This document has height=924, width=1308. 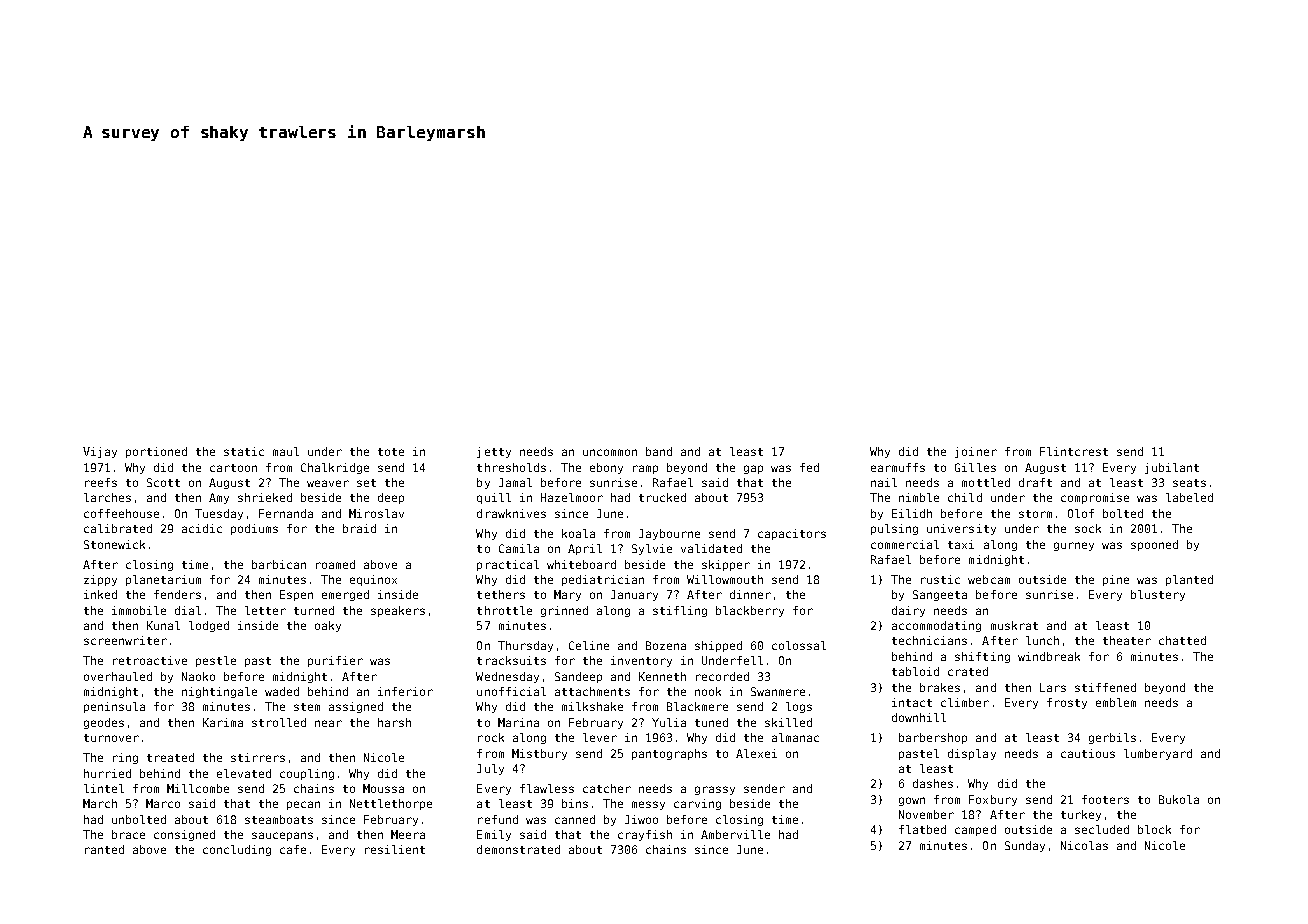 I want to click on Naoko, so click(x=198, y=676).
